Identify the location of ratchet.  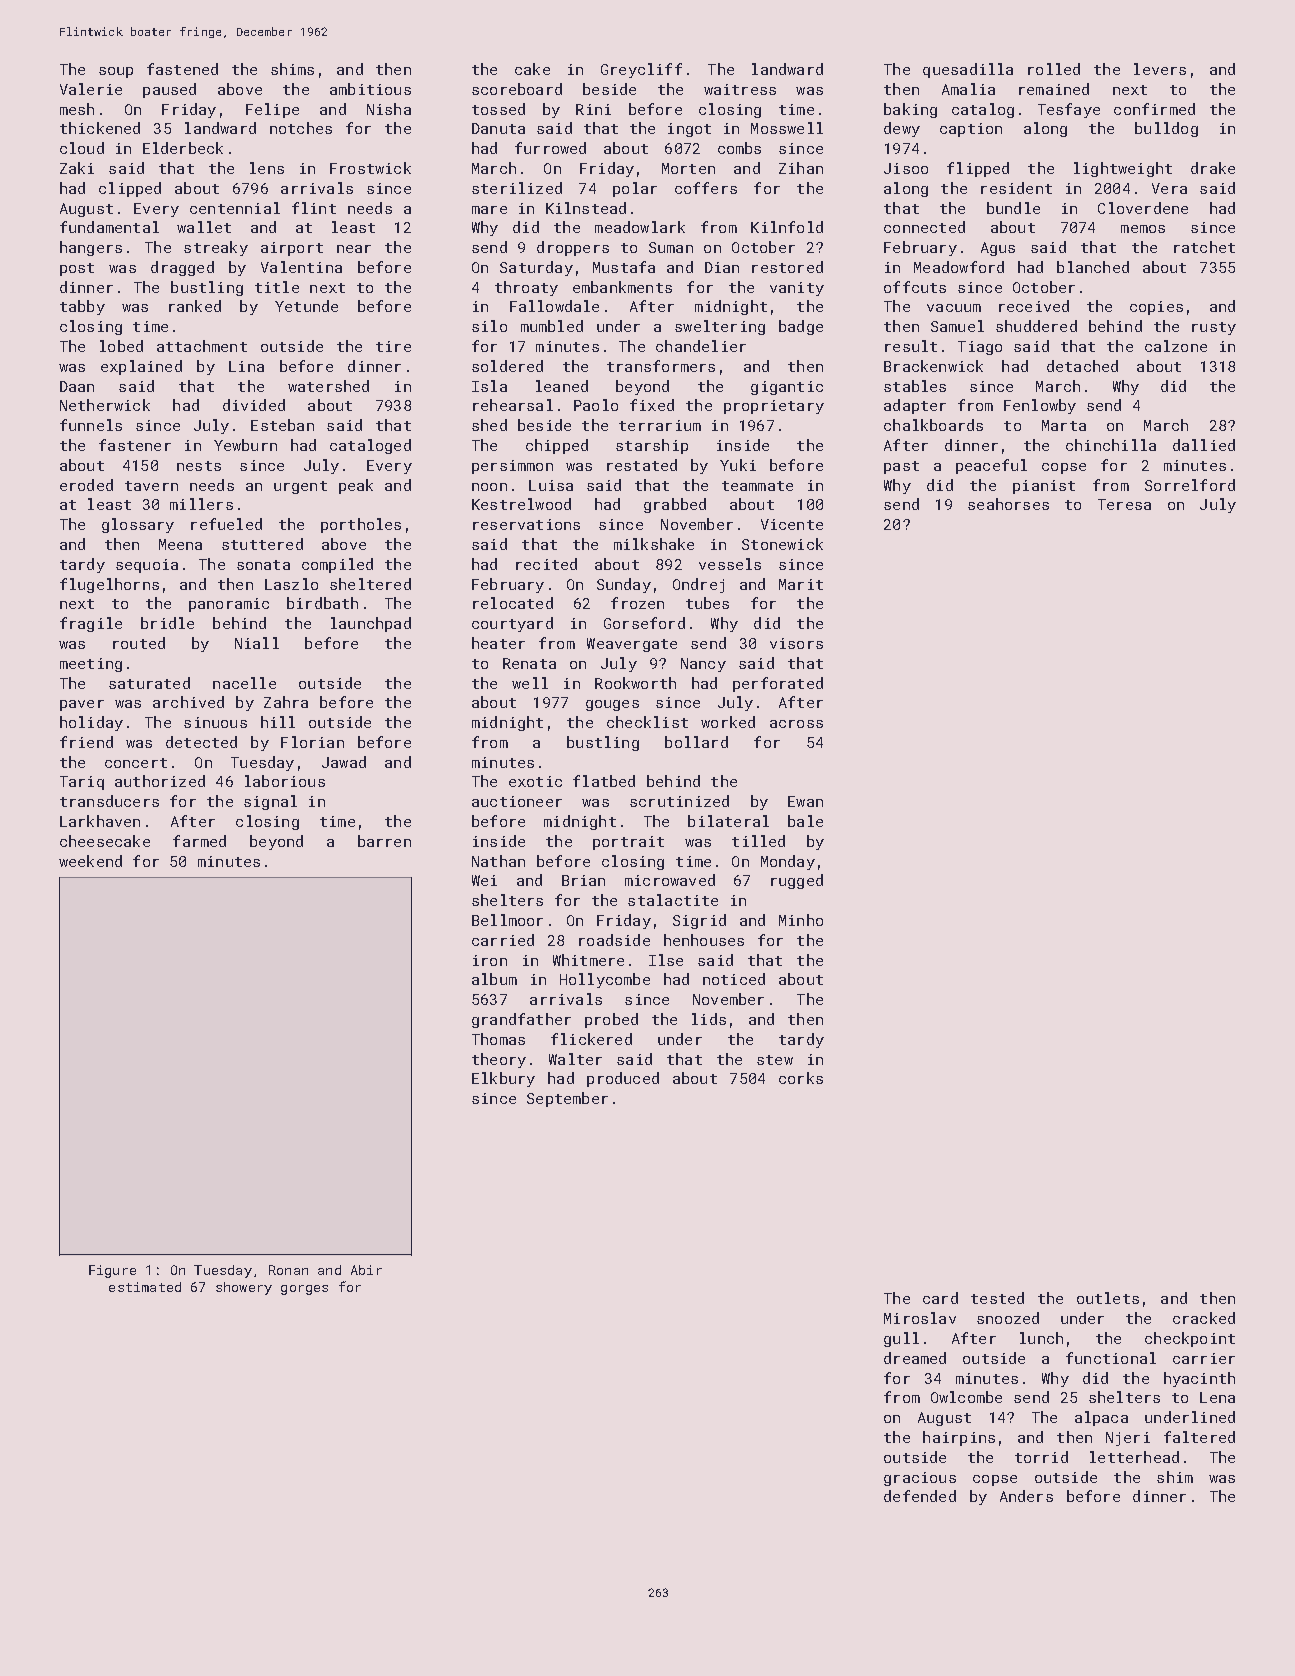
(1204, 247).
